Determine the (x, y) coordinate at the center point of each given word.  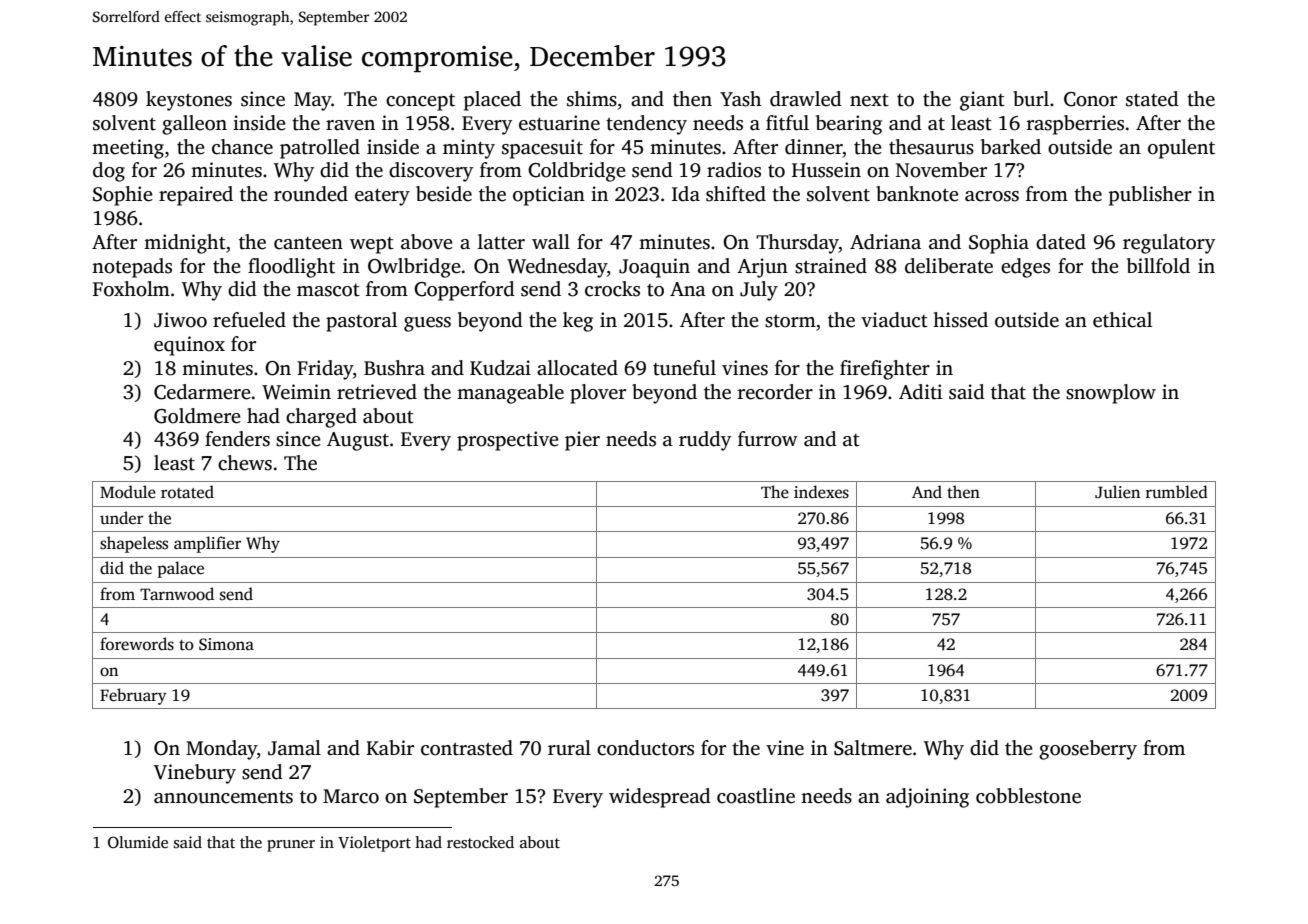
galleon (194, 125)
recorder (775, 392)
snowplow (1111, 394)
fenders (237, 439)
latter (501, 242)
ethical (1122, 320)
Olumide (138, 842)
